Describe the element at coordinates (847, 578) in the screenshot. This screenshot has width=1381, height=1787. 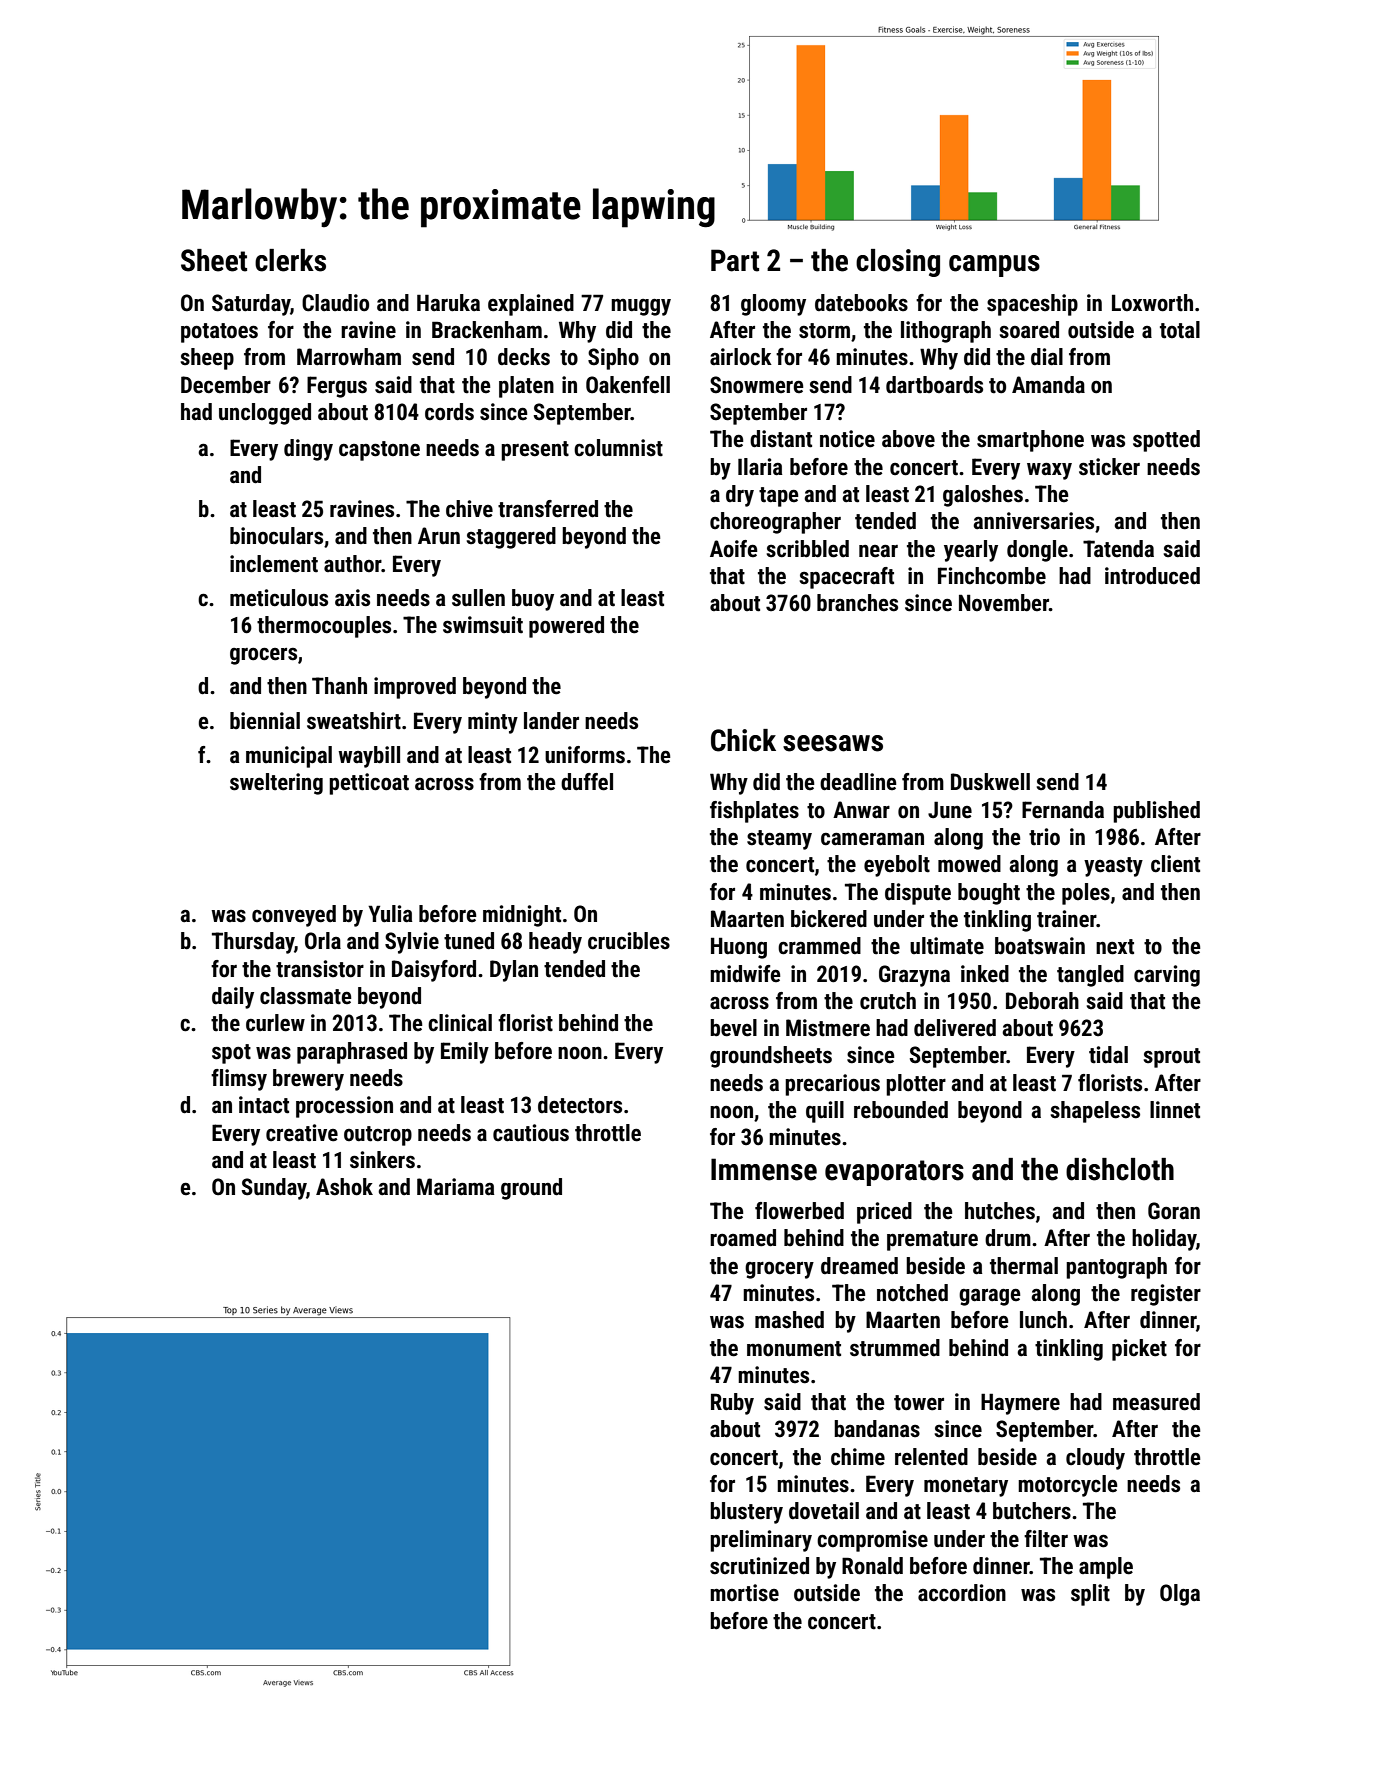
I see `spacecraft` at that location.
